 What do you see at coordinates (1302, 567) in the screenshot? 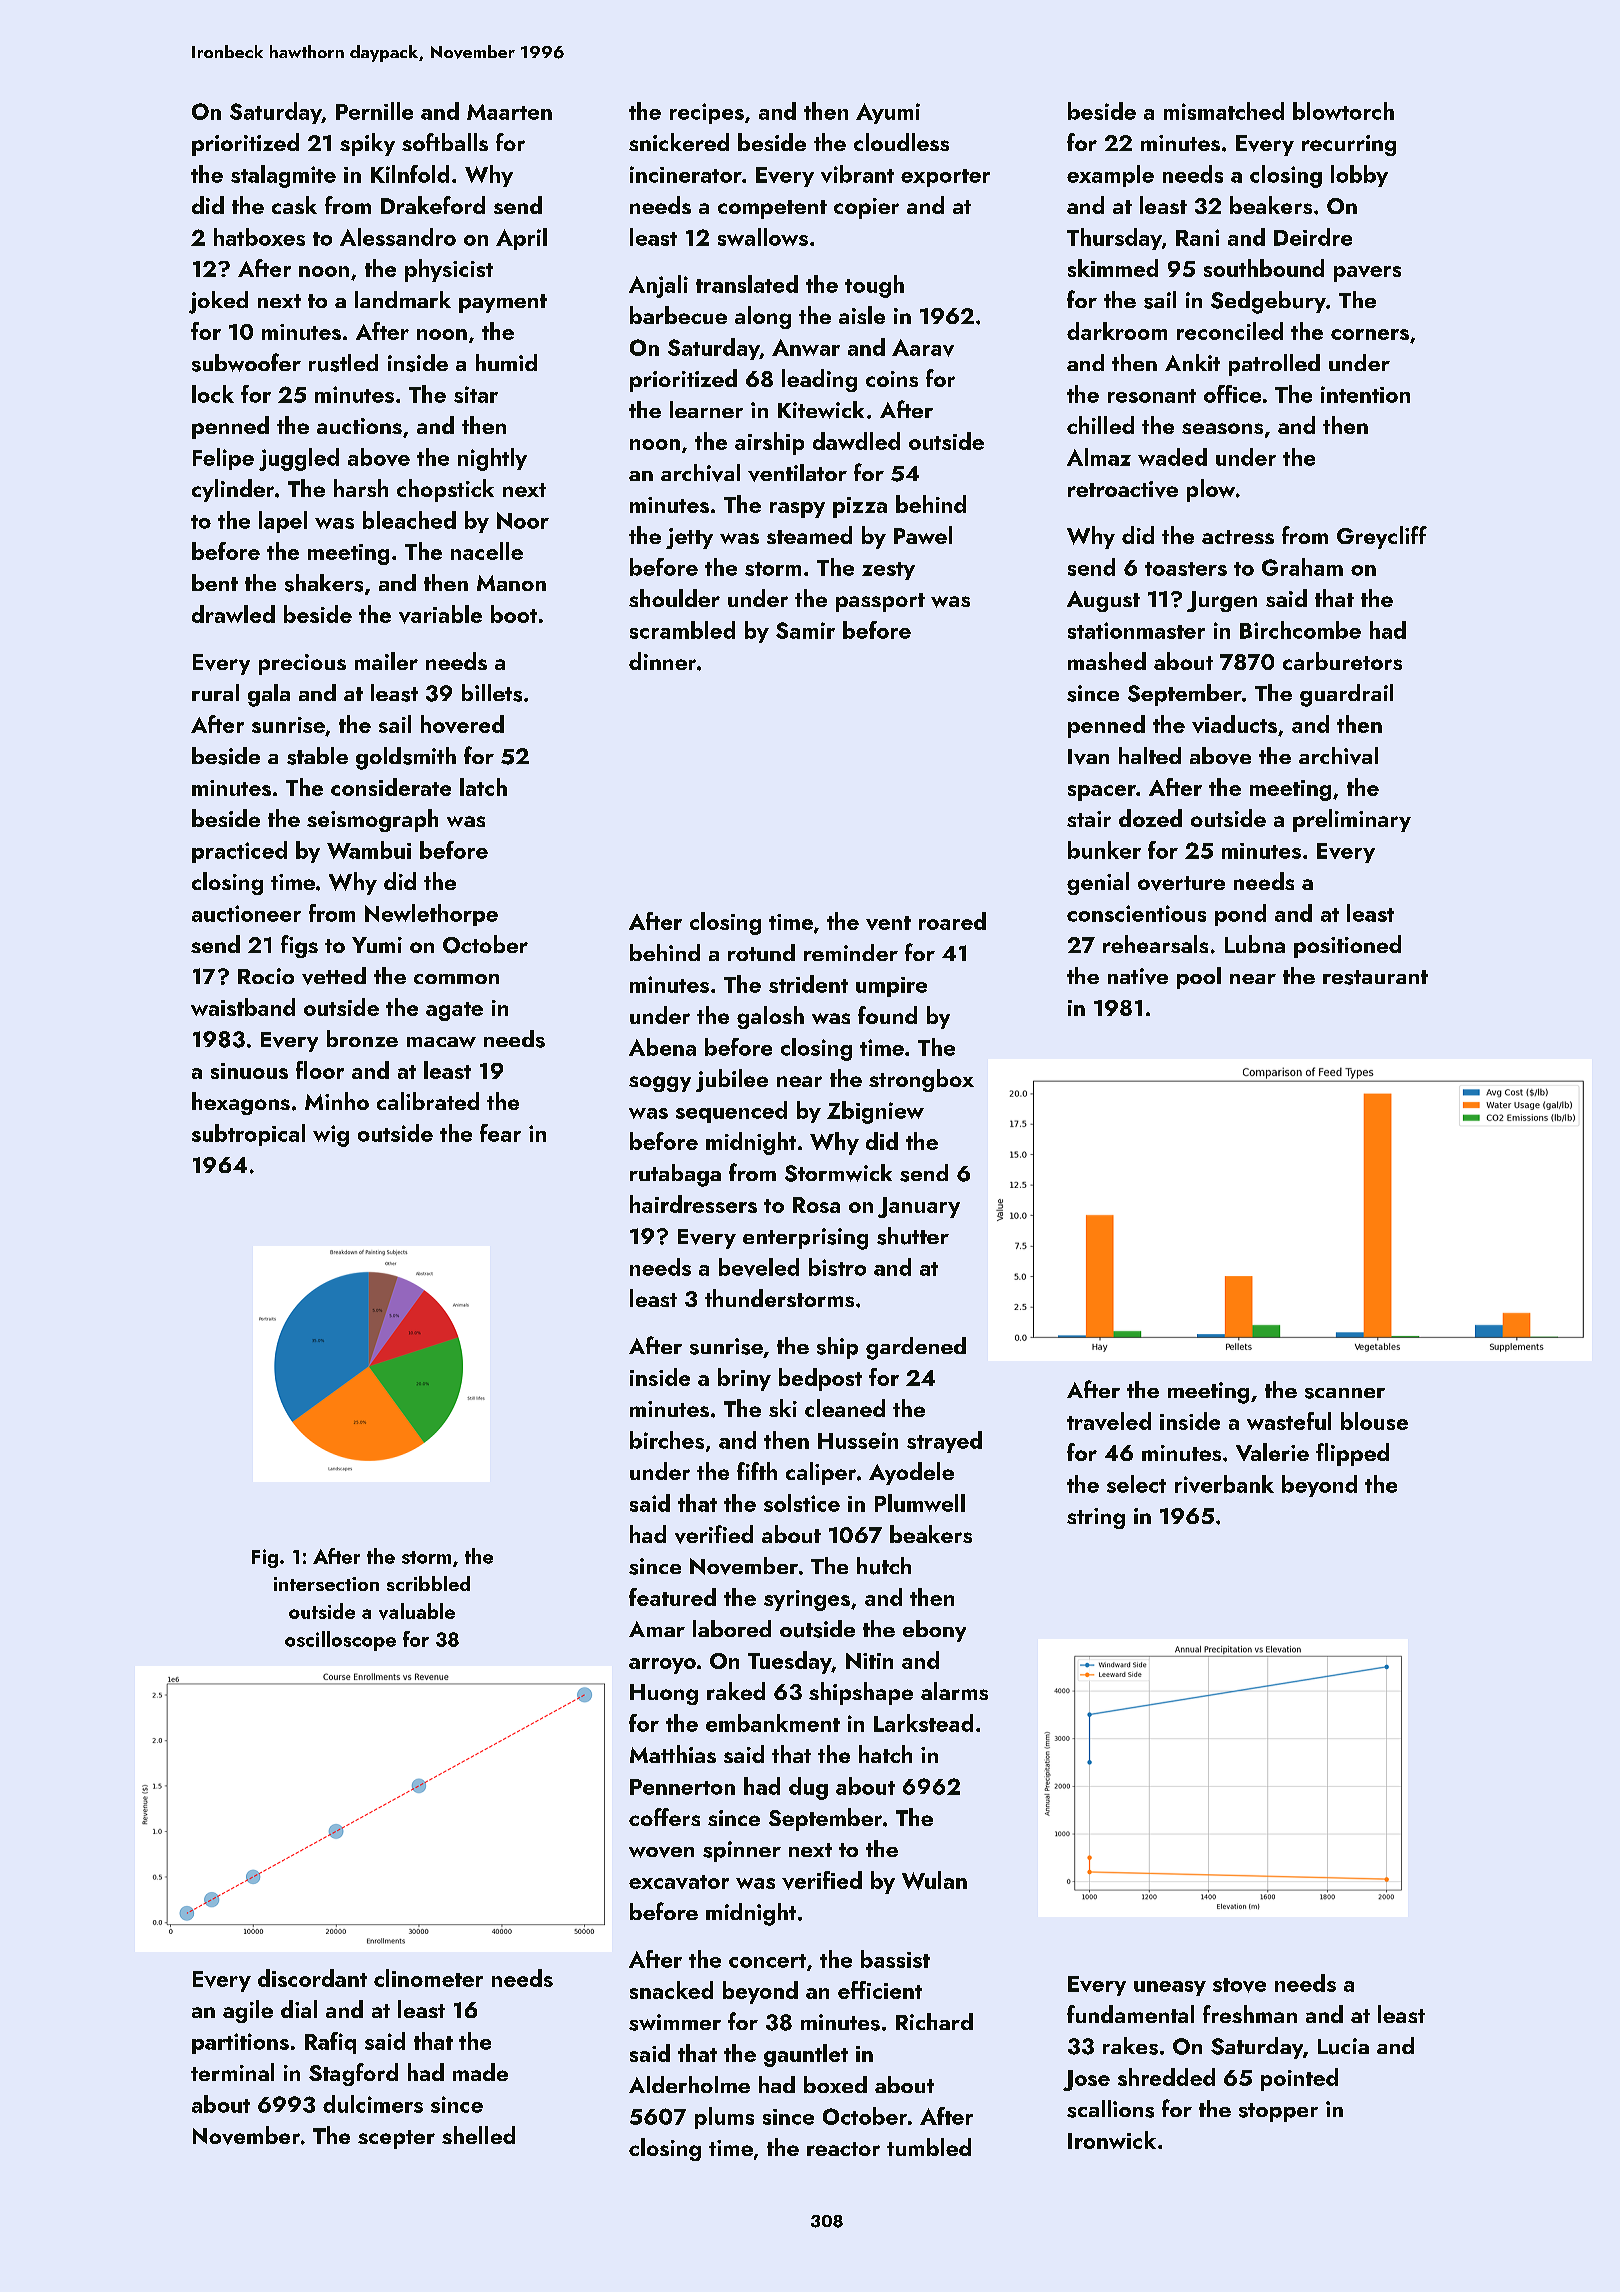
I see `Graham` at bounding box center [1302, 567].
